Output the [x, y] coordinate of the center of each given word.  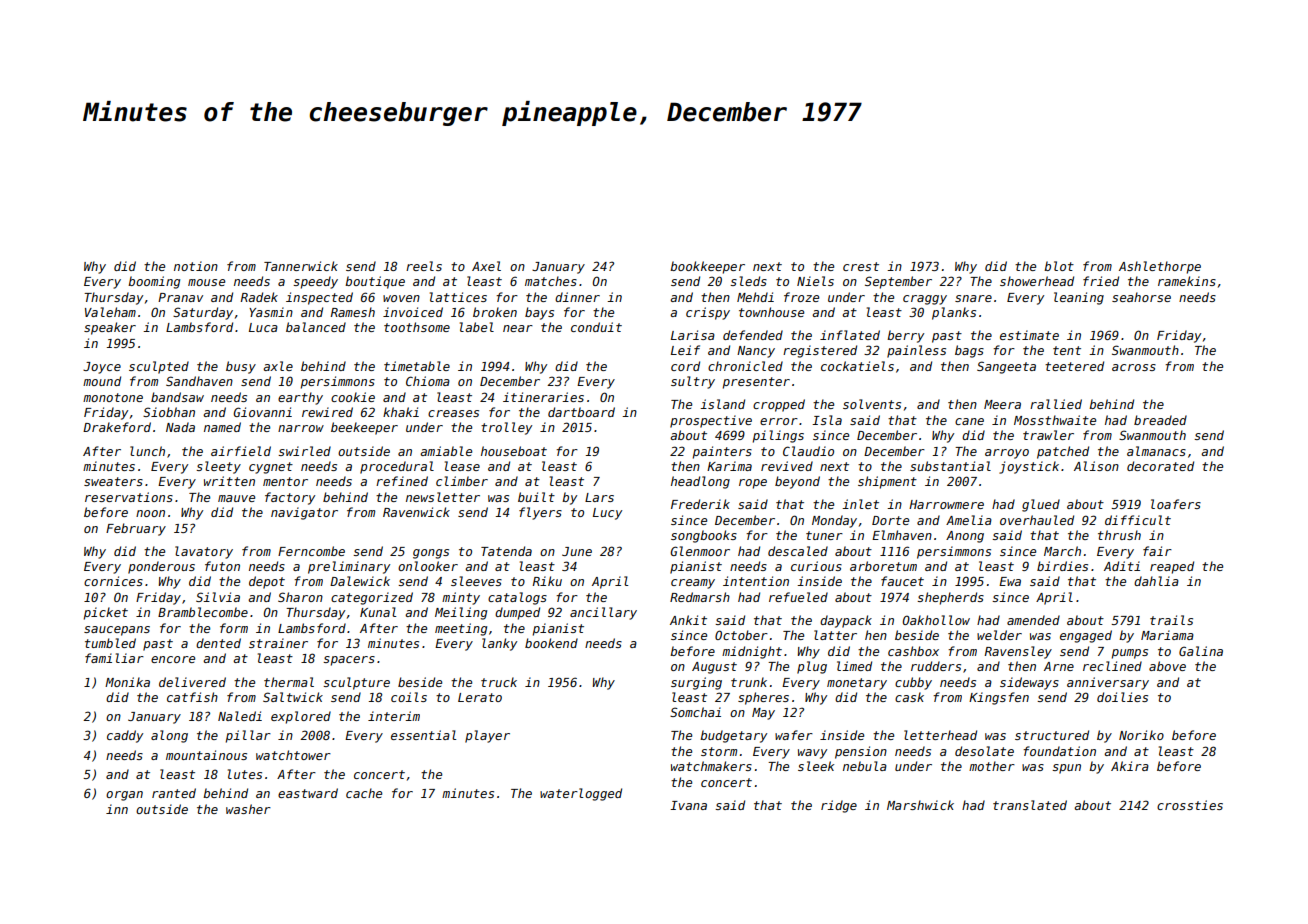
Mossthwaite [1055, 420]
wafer [794, 735]
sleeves [476, 581]
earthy [300, 398]
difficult [1138, 520]
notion [196, 266]
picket [106, 613]
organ [124, 796]
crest [861, 266]
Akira [1130, 766]
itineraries [543, 397]
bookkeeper [707, 267]
